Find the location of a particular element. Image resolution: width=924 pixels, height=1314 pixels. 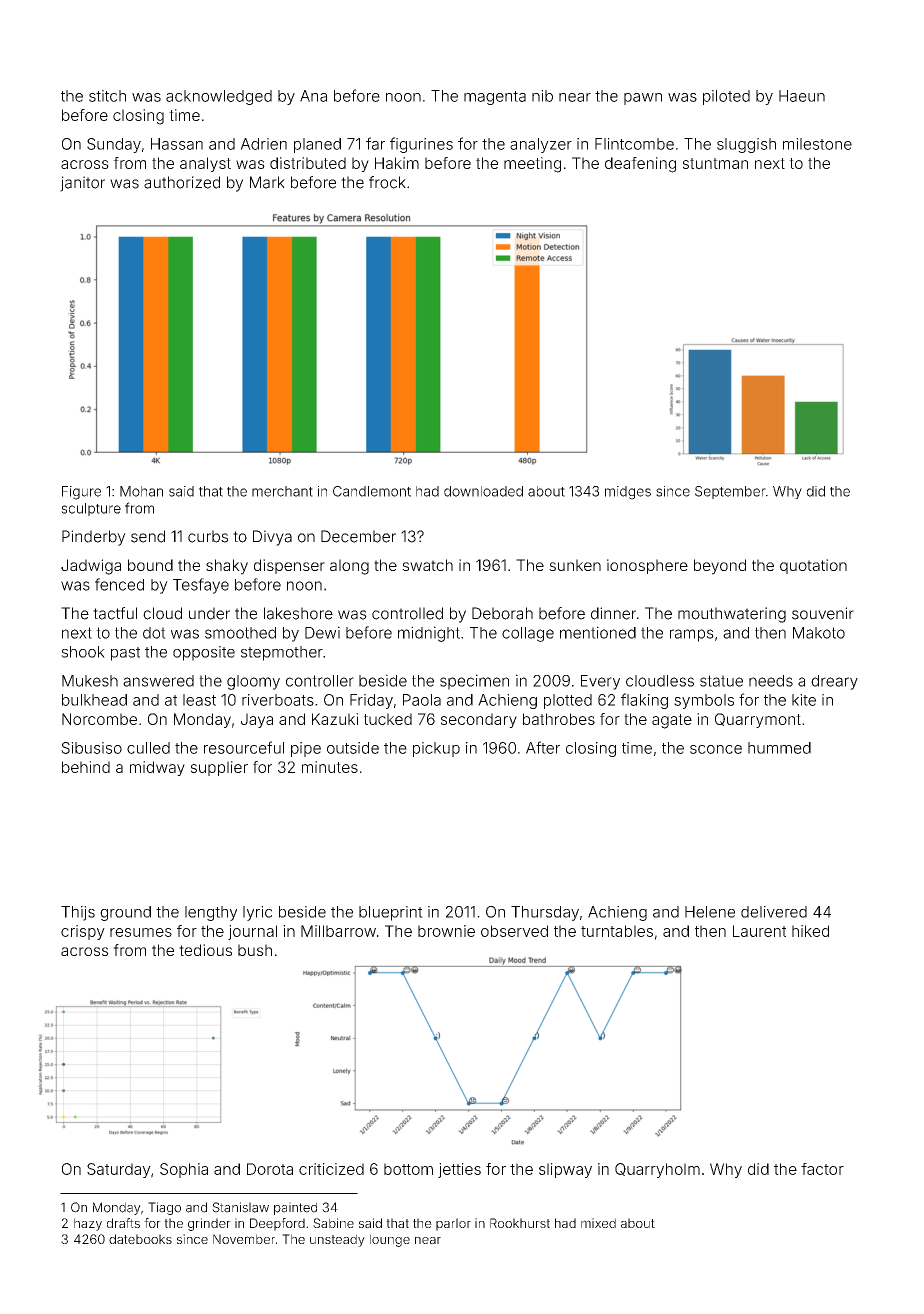

hiked is located at coordinates (810, 931).
